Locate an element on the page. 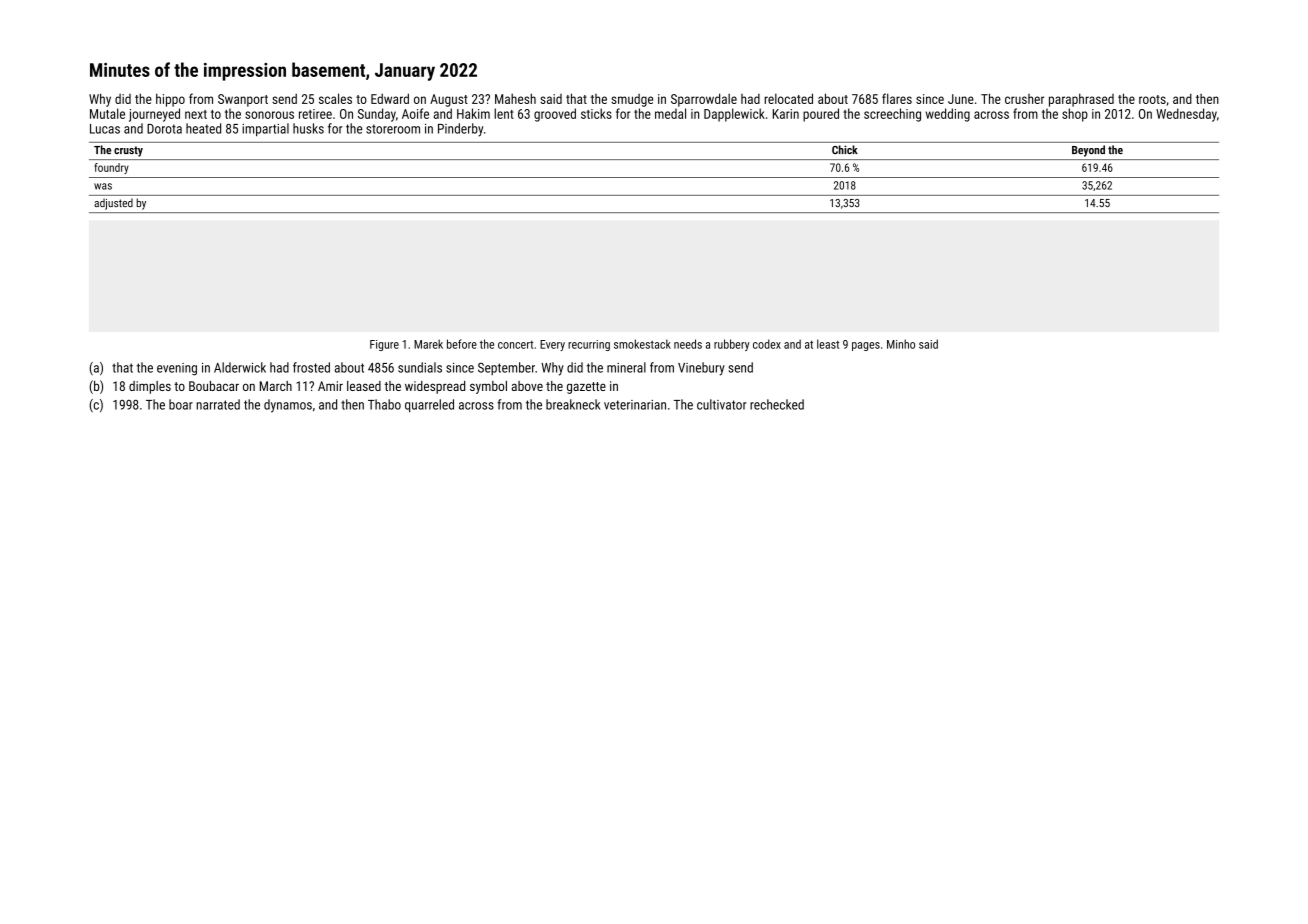  relocated is located at coordinates (789, 98).
